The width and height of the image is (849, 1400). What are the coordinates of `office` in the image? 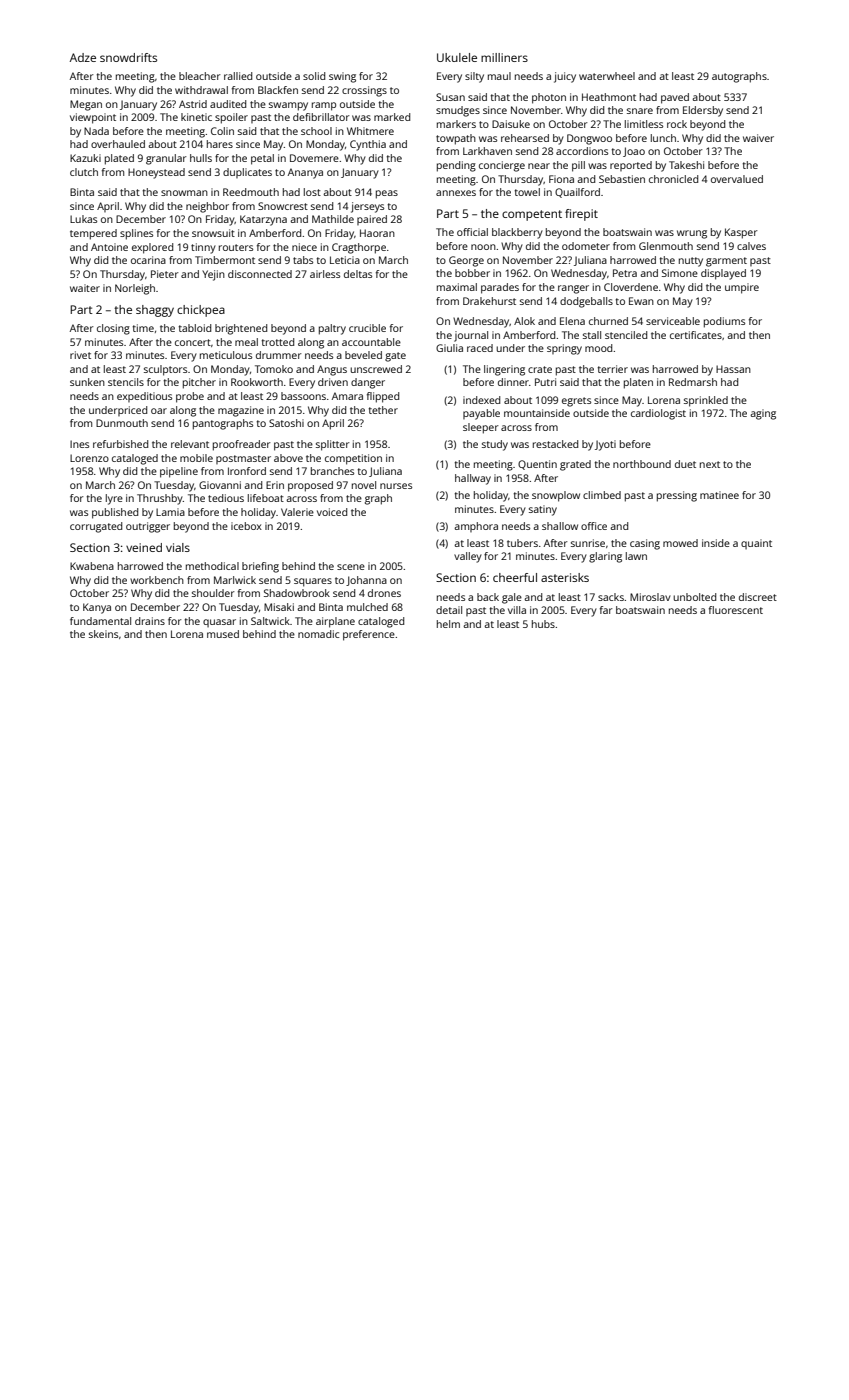 It's located at (594, 526).
